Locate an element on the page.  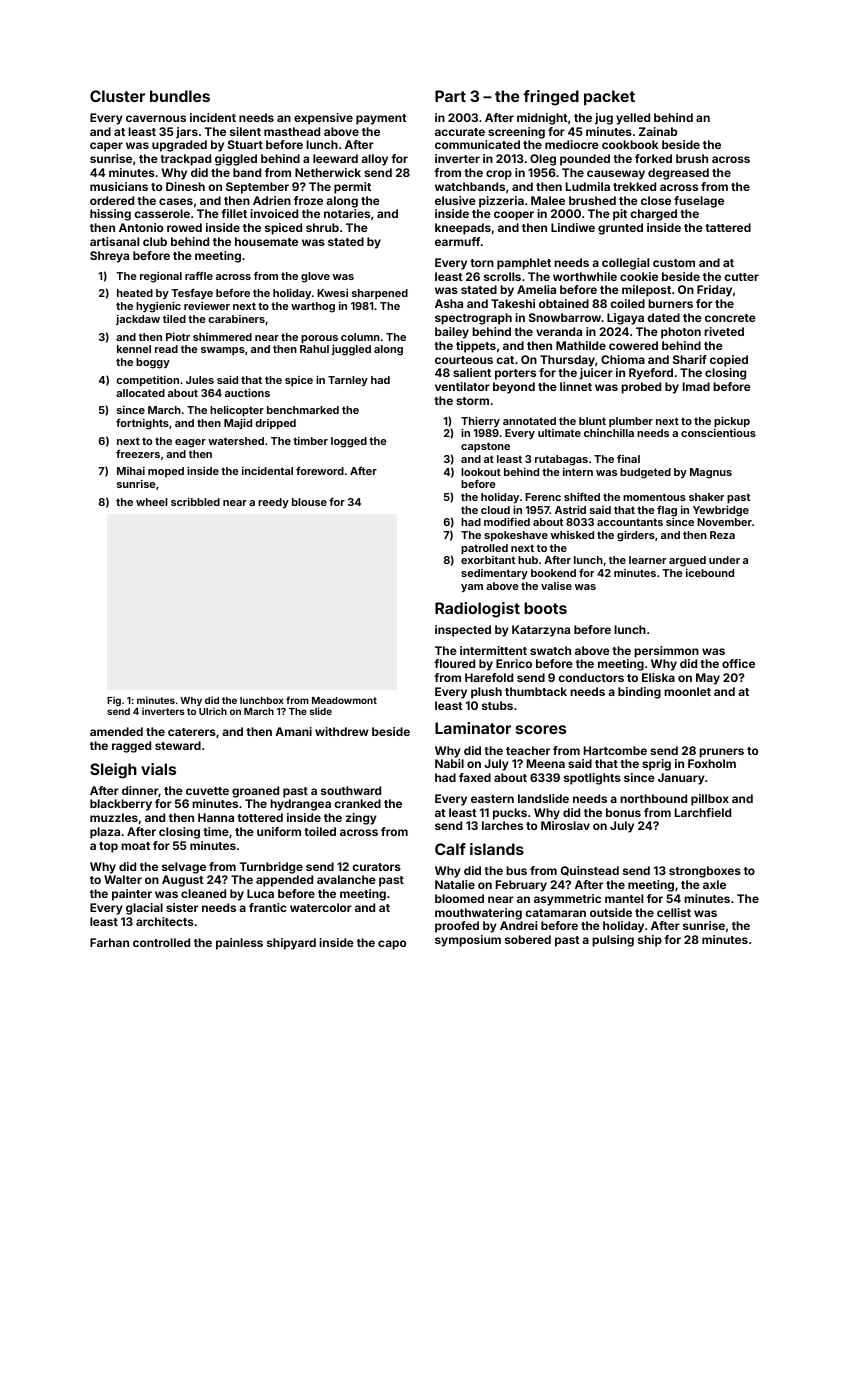
fringed is located at coordinates (551, 98).
